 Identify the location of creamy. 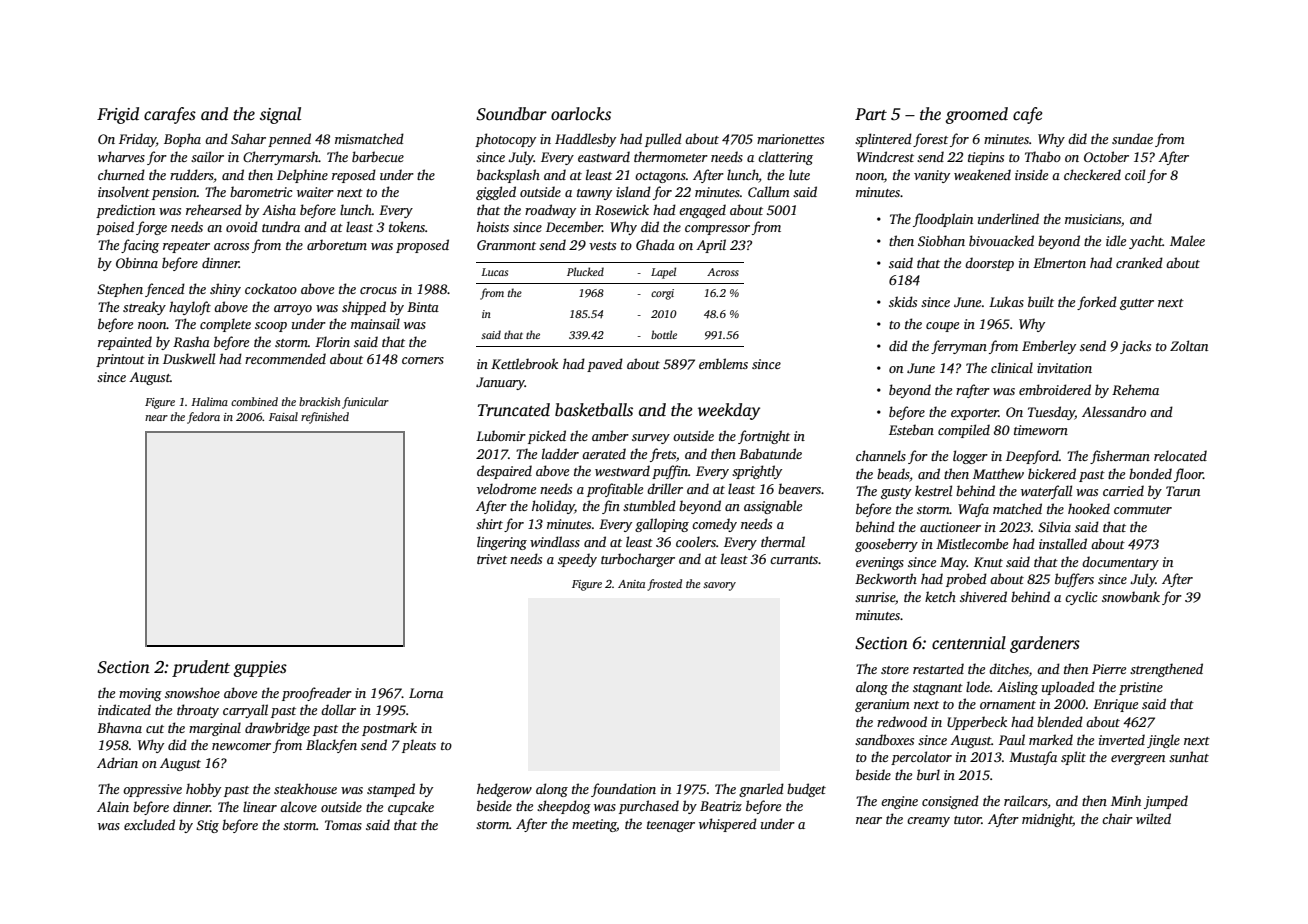
(928, 822).
